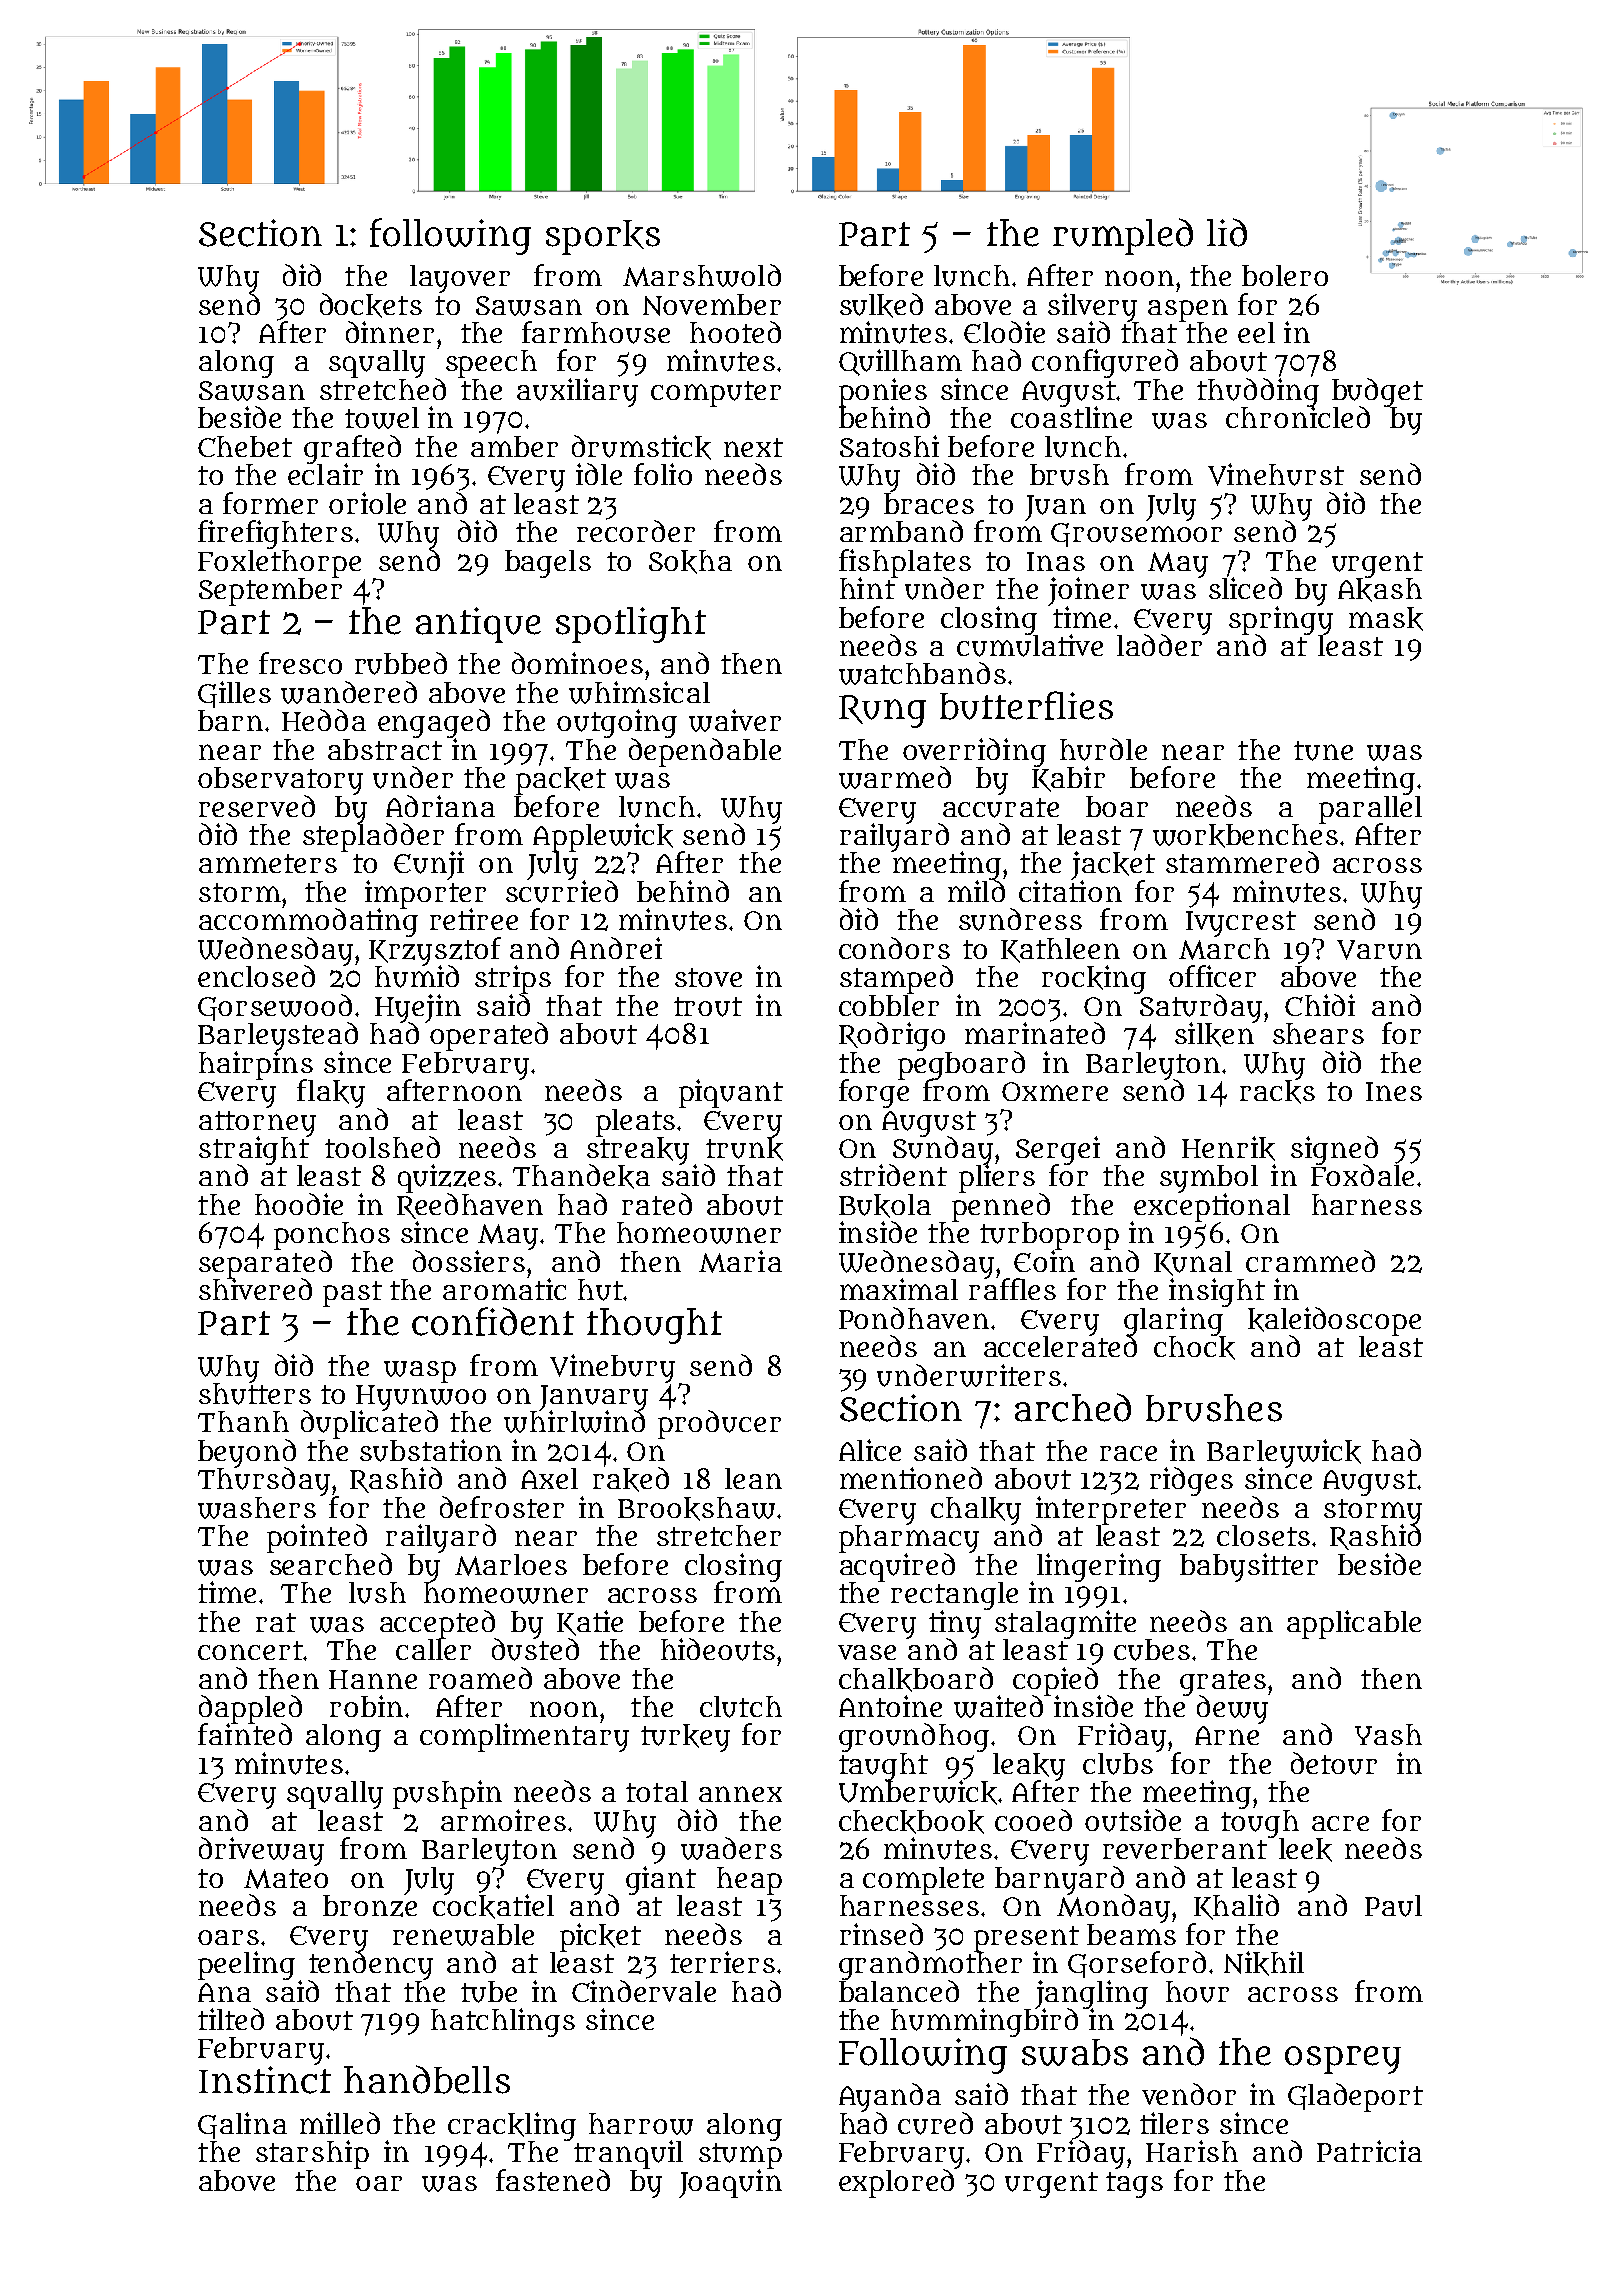 Image resolution: width=1620 pixels, height=2292 pixels. What do you see at coordinates (881, 305) in the image?
I see `sulked` at bounding box center [881, 305].
